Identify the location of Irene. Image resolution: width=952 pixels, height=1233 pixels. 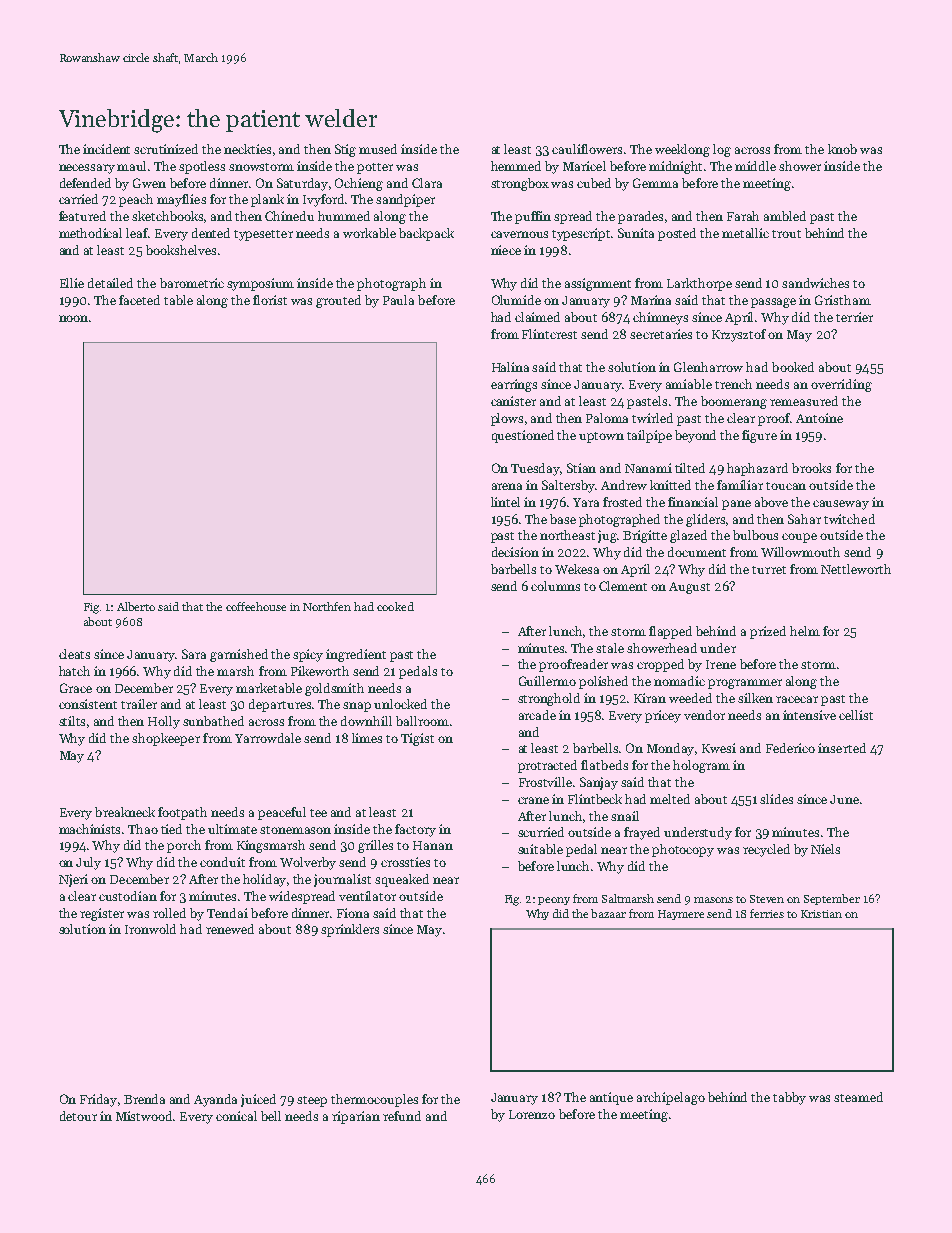
(721, 664).
